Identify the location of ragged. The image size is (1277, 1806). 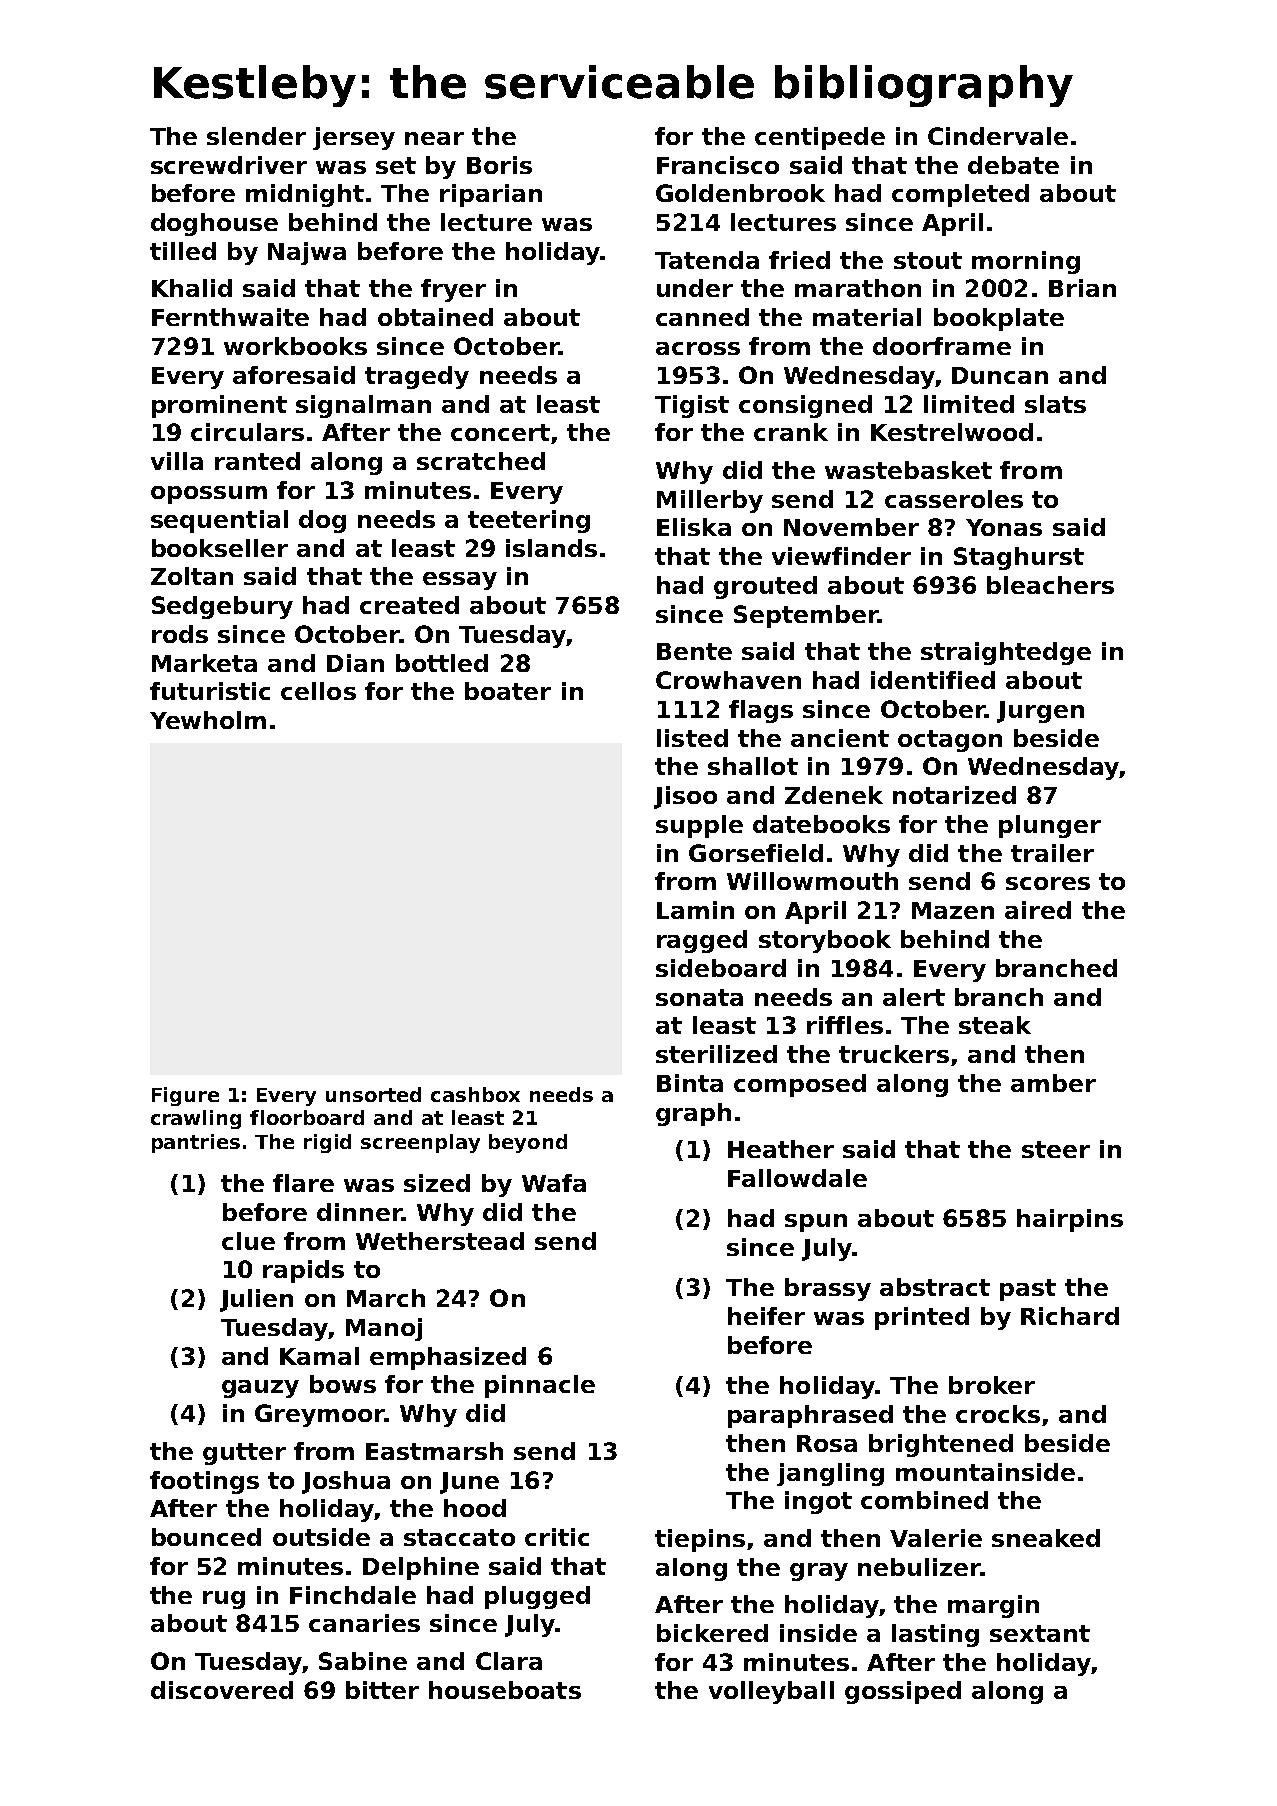
(702, 941).
